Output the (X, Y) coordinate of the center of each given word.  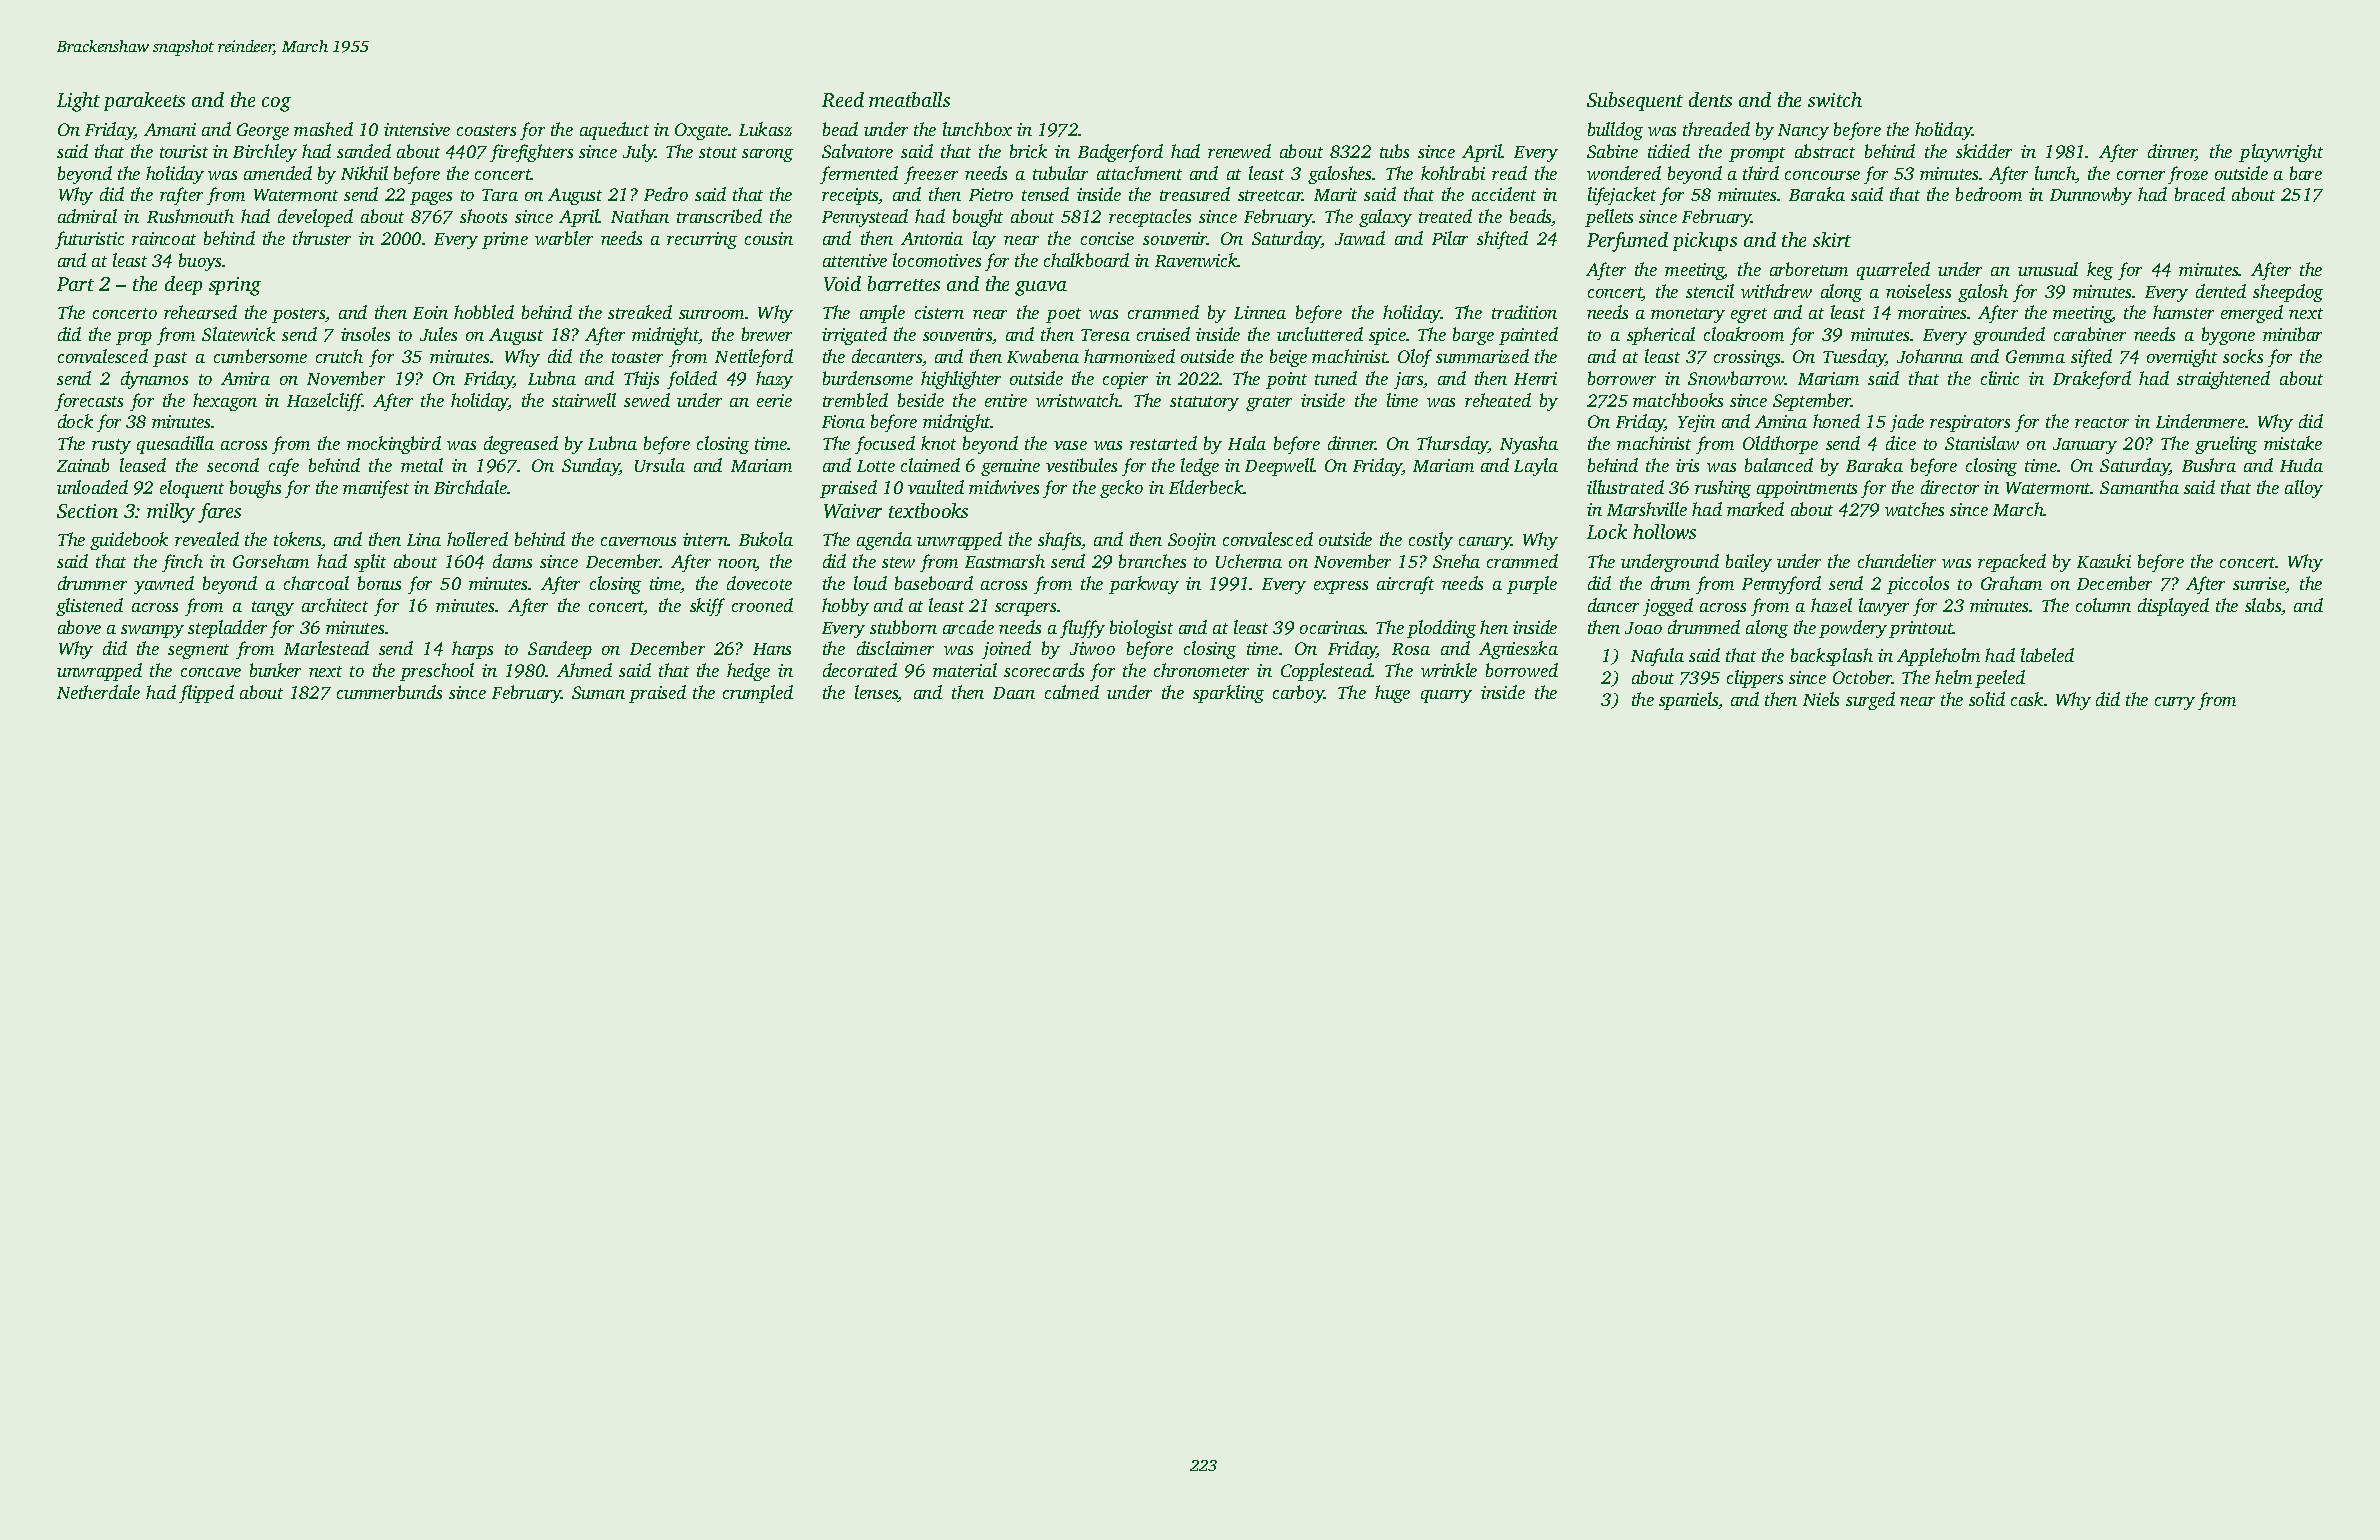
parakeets (144, 101)
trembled (855, 400)
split (370, 563)
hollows (1664, 531)
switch (1835, 99)
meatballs (909, 99)
